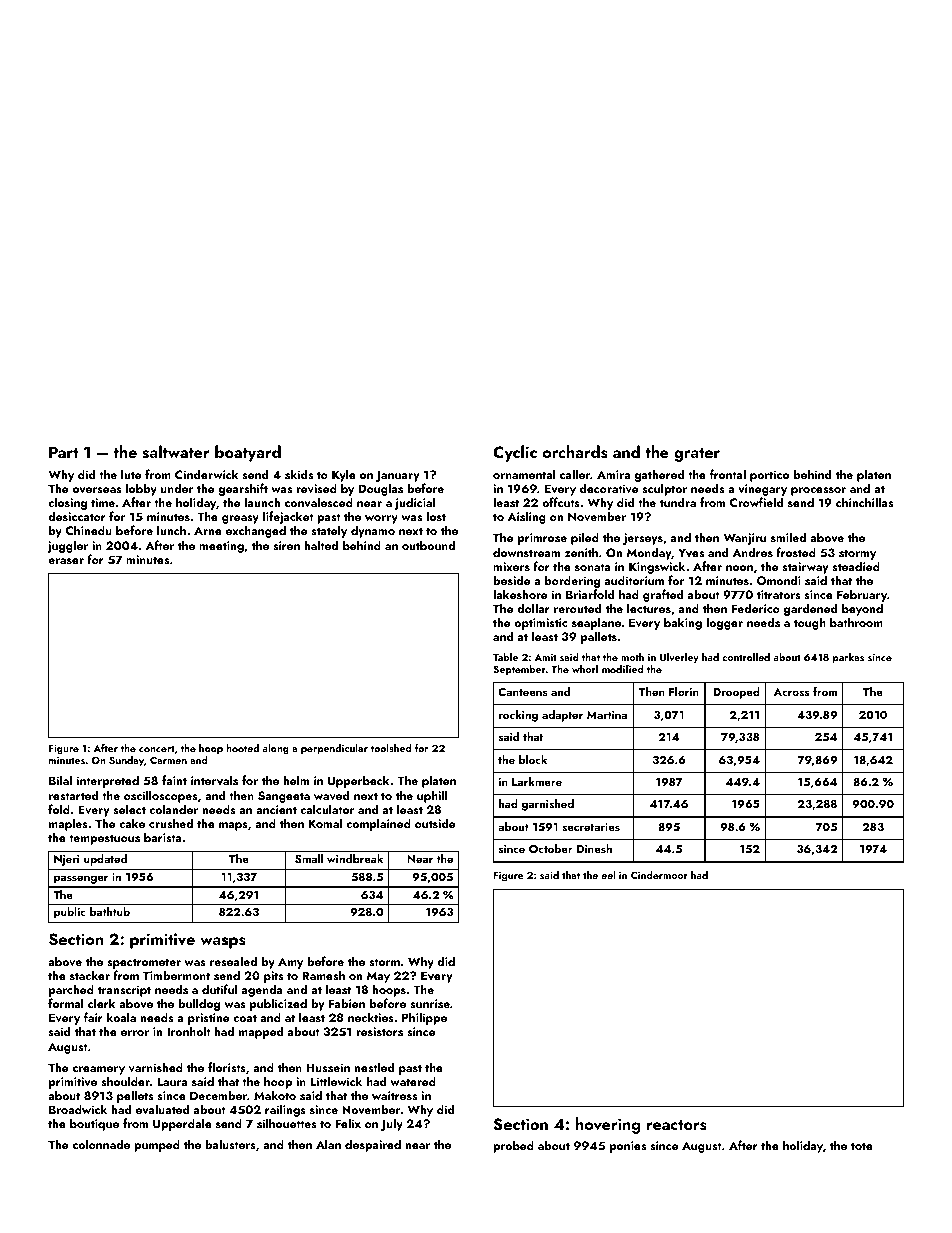  Describe the element at coordinates (157, 748) in the screenshot. I see `concert` at that location.
